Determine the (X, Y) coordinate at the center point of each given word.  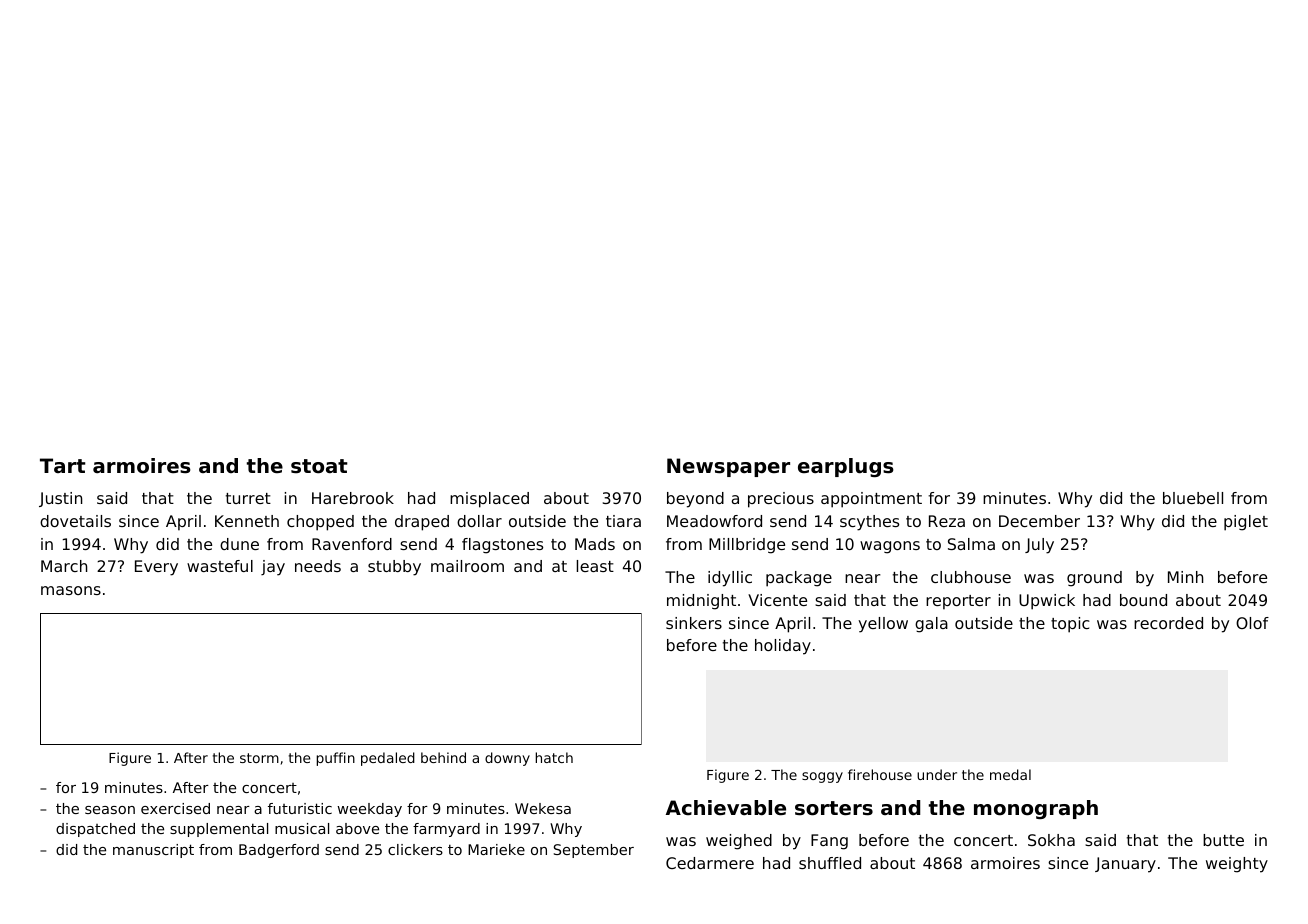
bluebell (1193, 498)
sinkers (694, 623)
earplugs (846, 467)
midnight (701, 602)
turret (248, 498)
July (1039, 546)
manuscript (153, 851)
